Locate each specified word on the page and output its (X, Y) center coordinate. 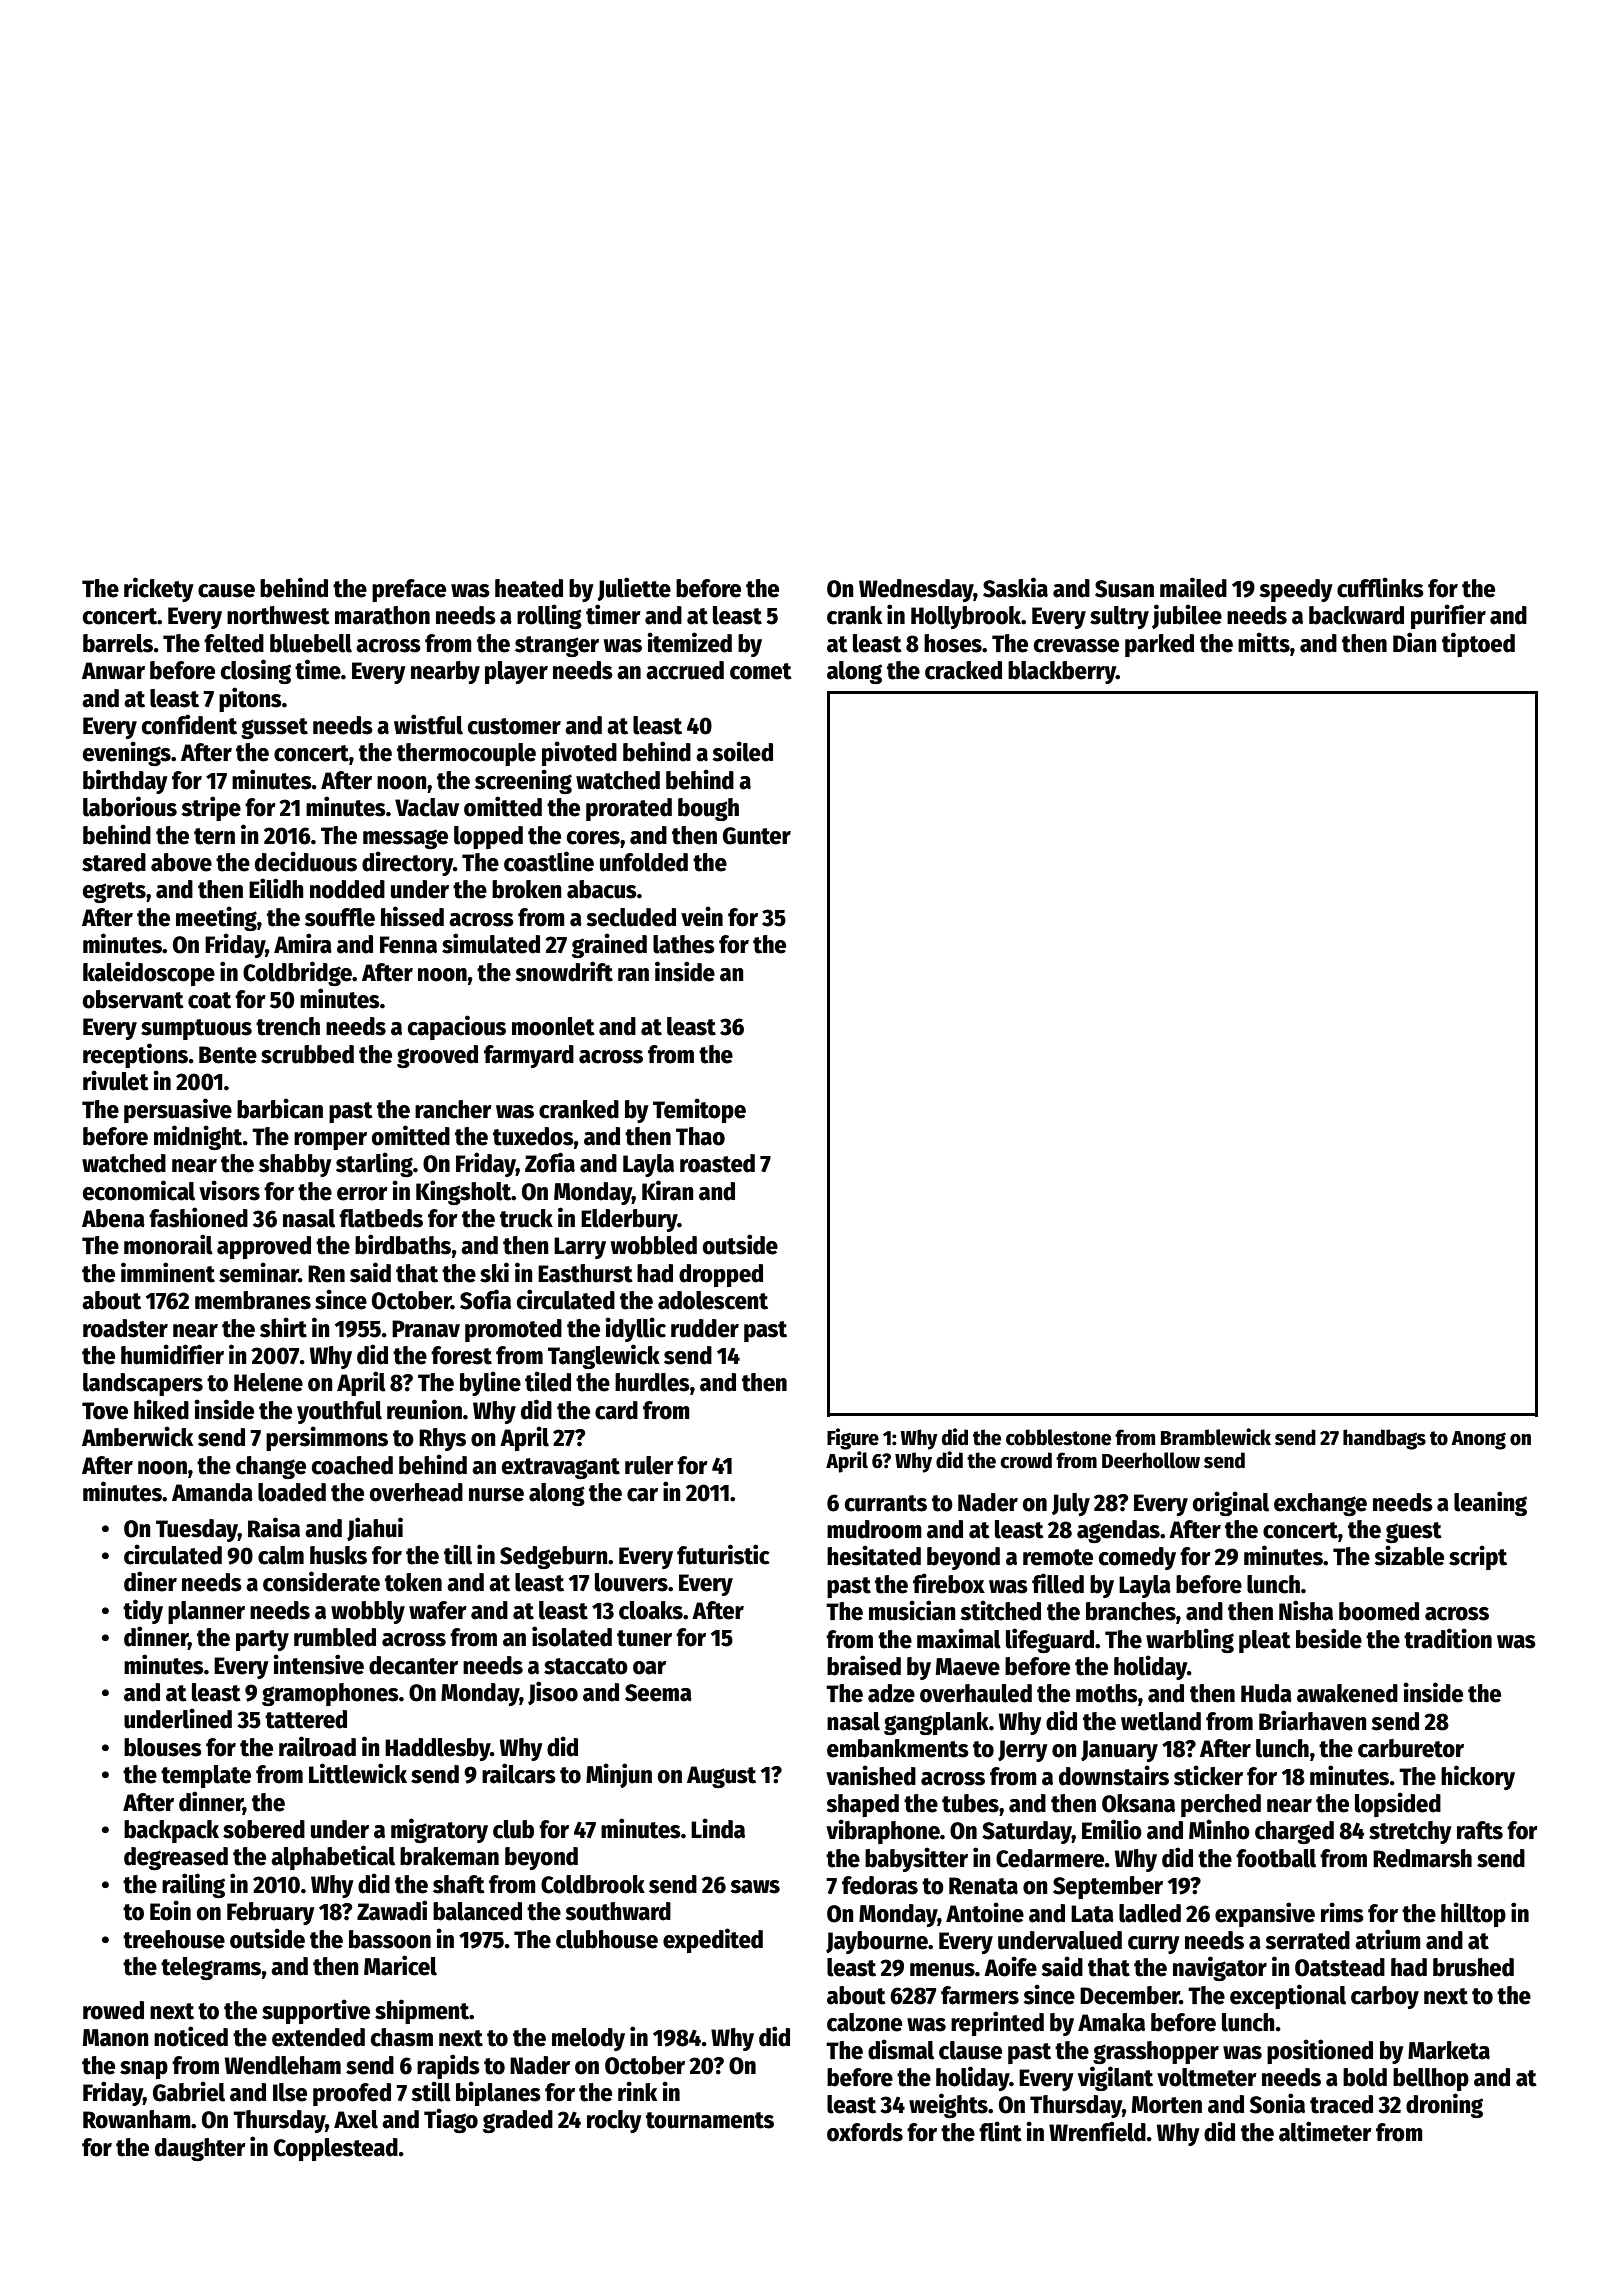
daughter (200, 2149)
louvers (631, 1582)
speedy (1296, 590)
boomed (1379, 1611)
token (413, 1582)
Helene (268, 1382)
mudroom (874, 1529)
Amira (303, 943)
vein (702, 916)
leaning (1490, 1503)
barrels (118, 643)
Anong (1478, 1440)
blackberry (1062, 672)
